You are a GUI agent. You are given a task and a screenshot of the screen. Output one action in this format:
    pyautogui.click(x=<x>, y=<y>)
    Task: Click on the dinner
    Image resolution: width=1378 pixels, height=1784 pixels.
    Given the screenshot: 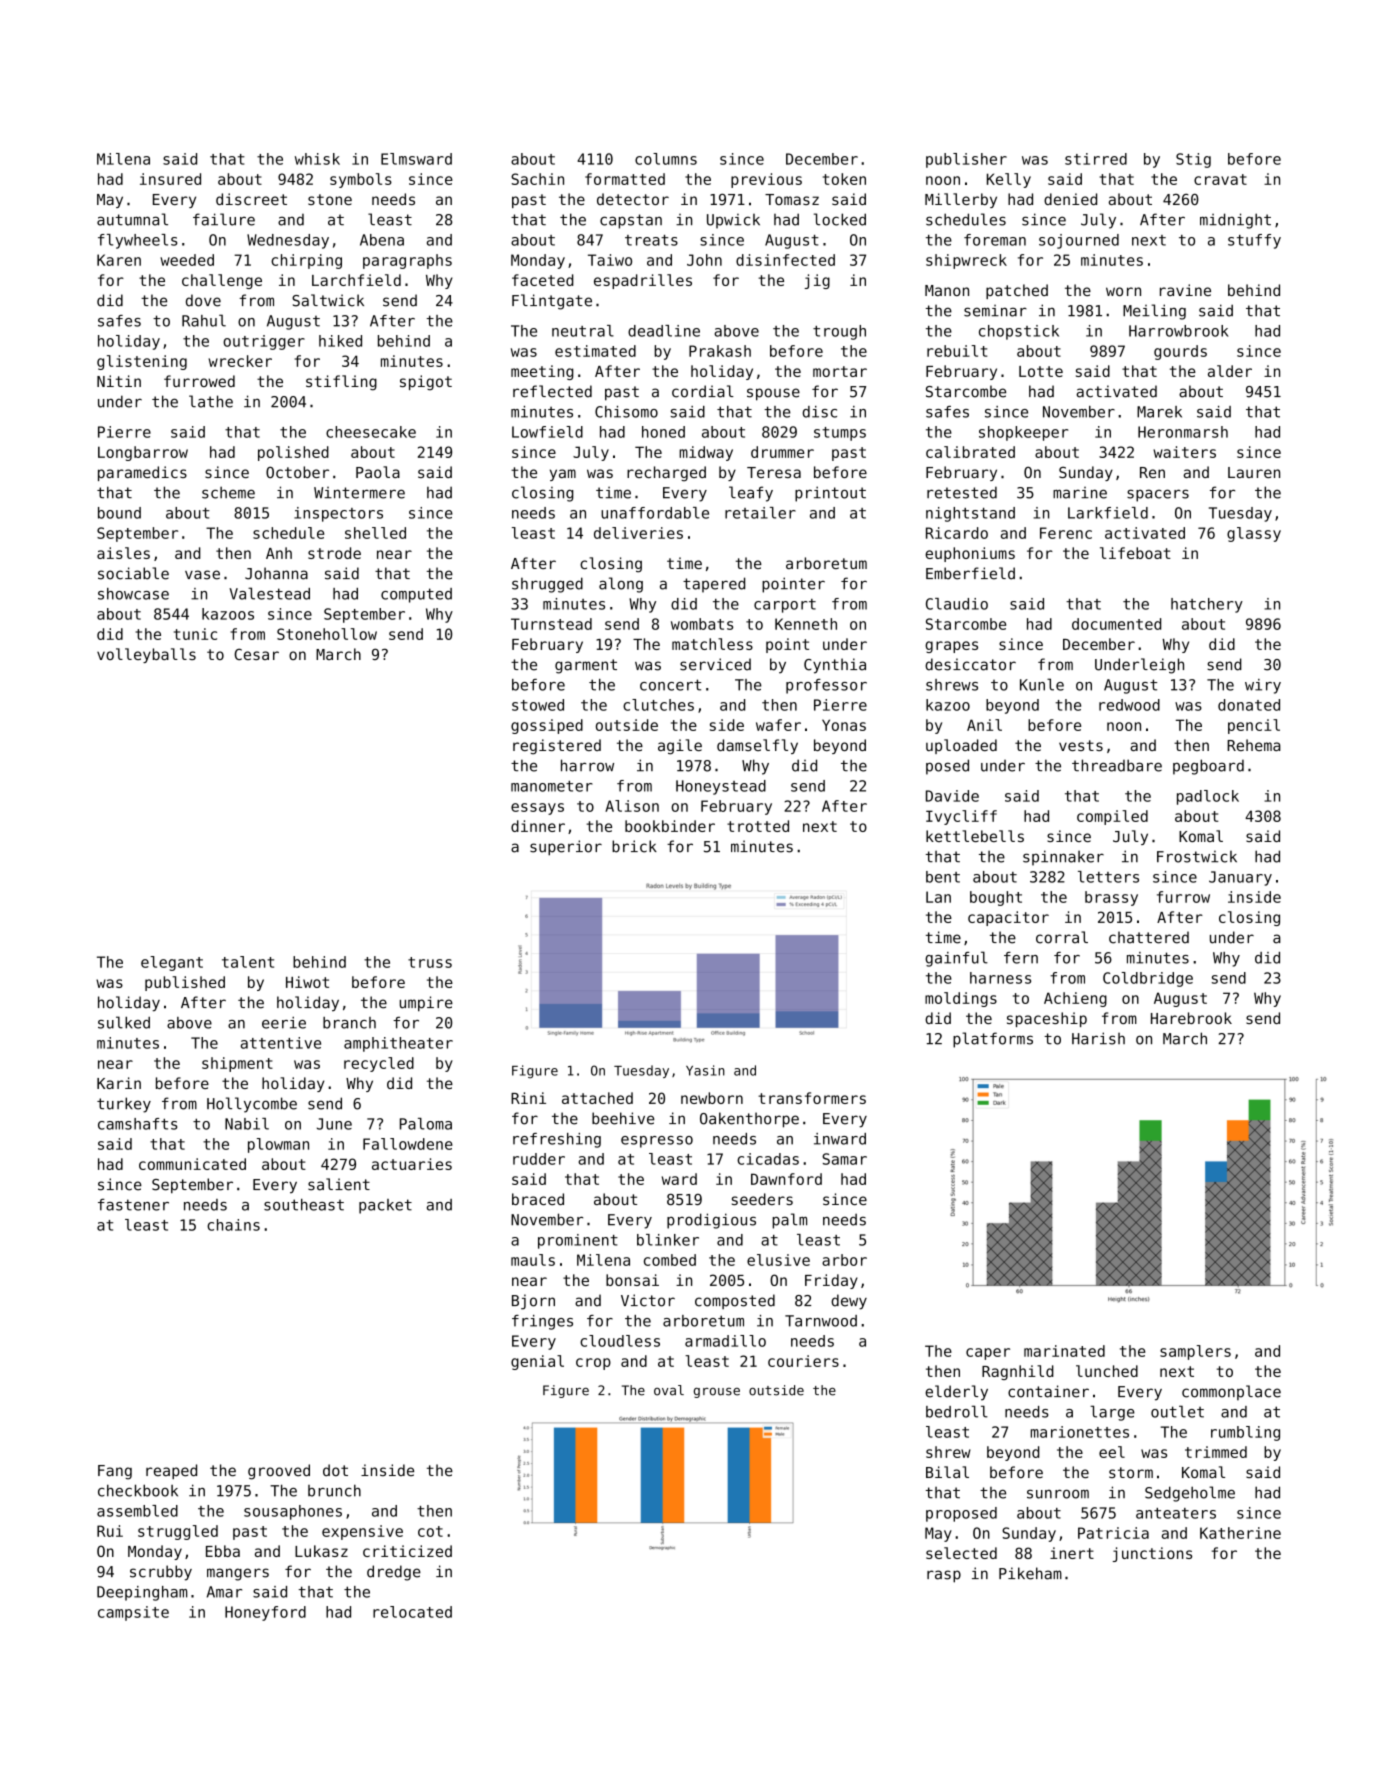 What is the action you would take?
    pyautogui.click(x=538, y=826)
